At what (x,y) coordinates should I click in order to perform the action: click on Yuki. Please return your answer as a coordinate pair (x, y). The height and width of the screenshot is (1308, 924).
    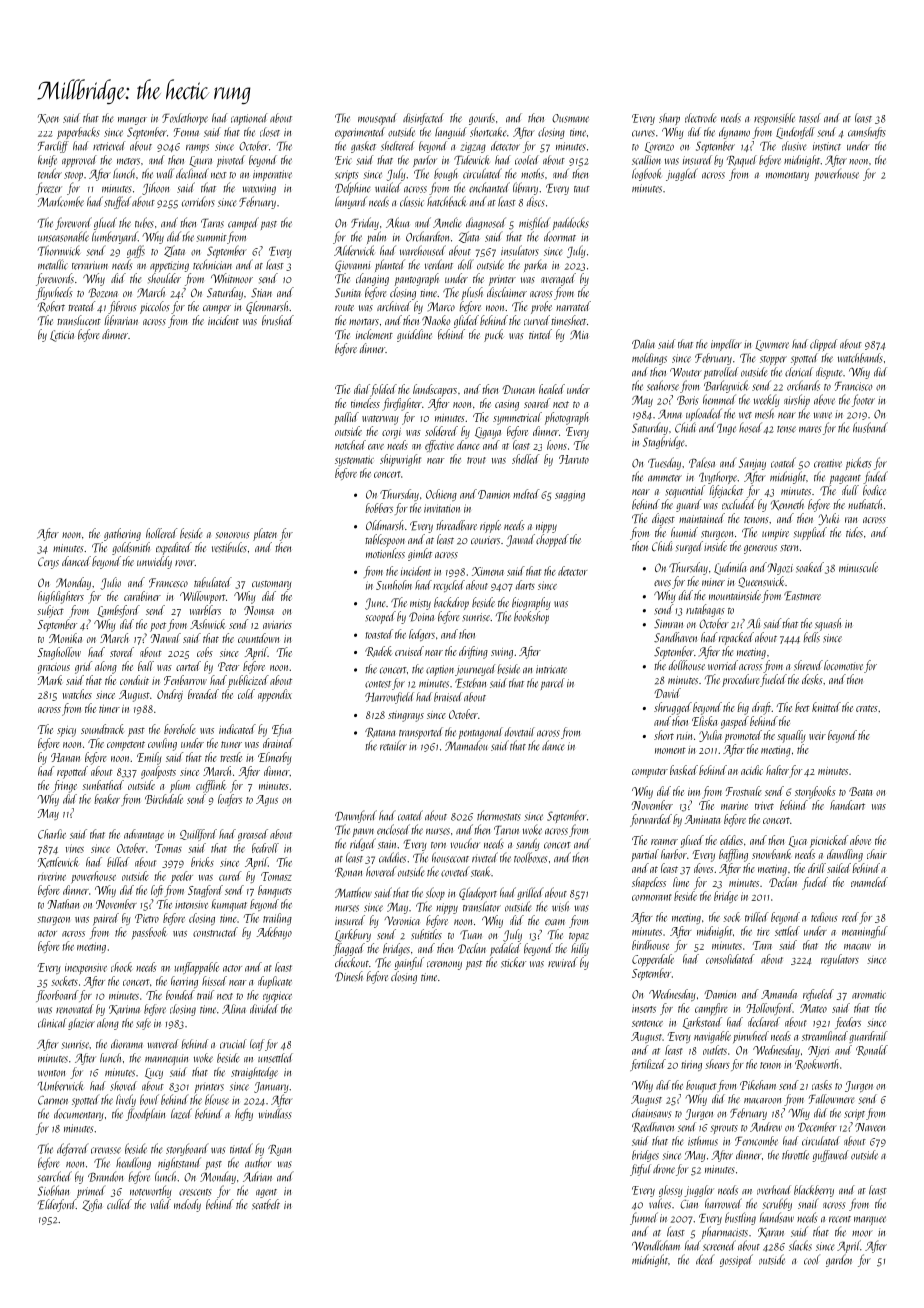
    Looking at the image, I should click on (828, 519).
